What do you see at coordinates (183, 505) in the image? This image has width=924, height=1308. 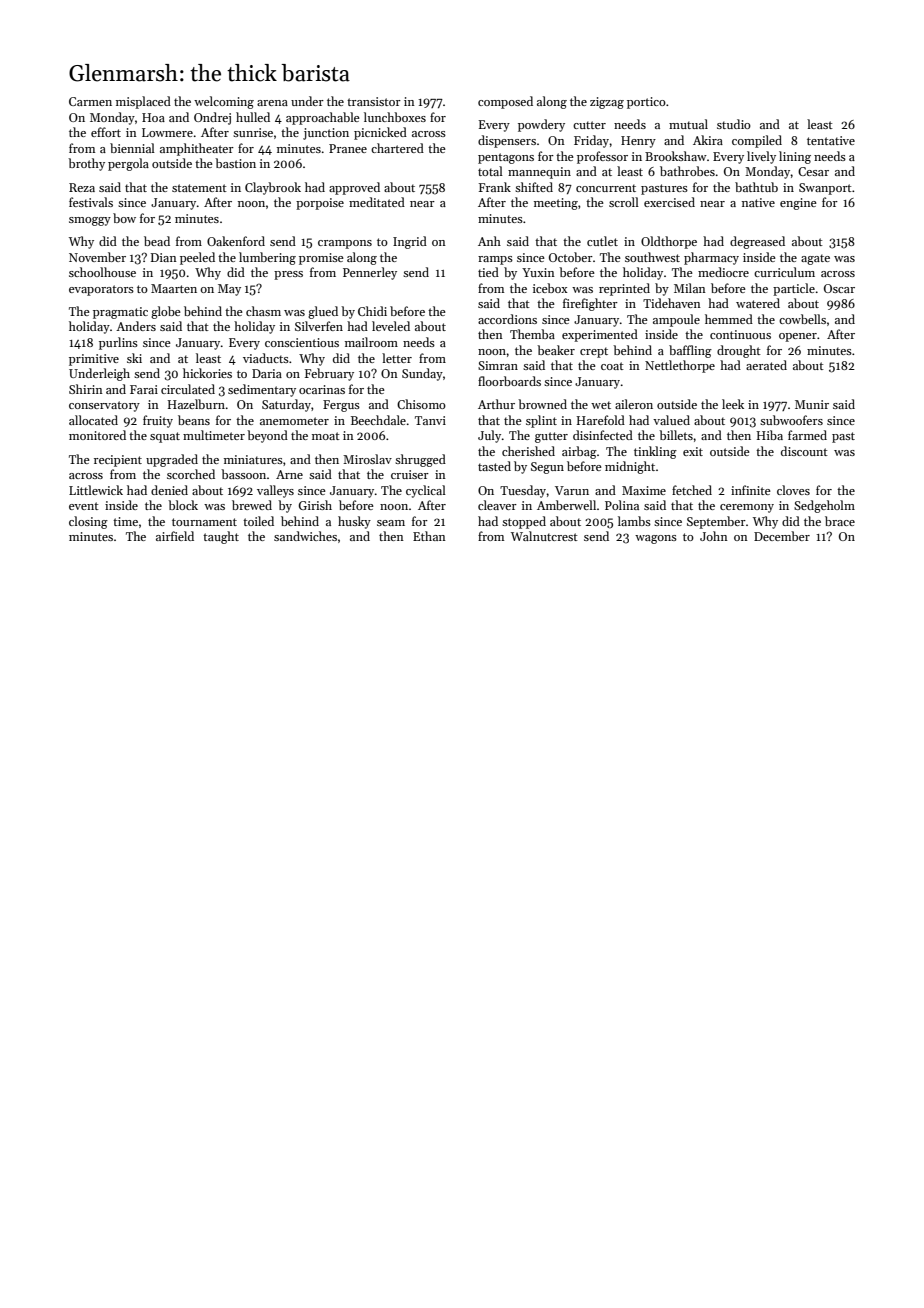 I see `block` at bounding box center [183, 505].
